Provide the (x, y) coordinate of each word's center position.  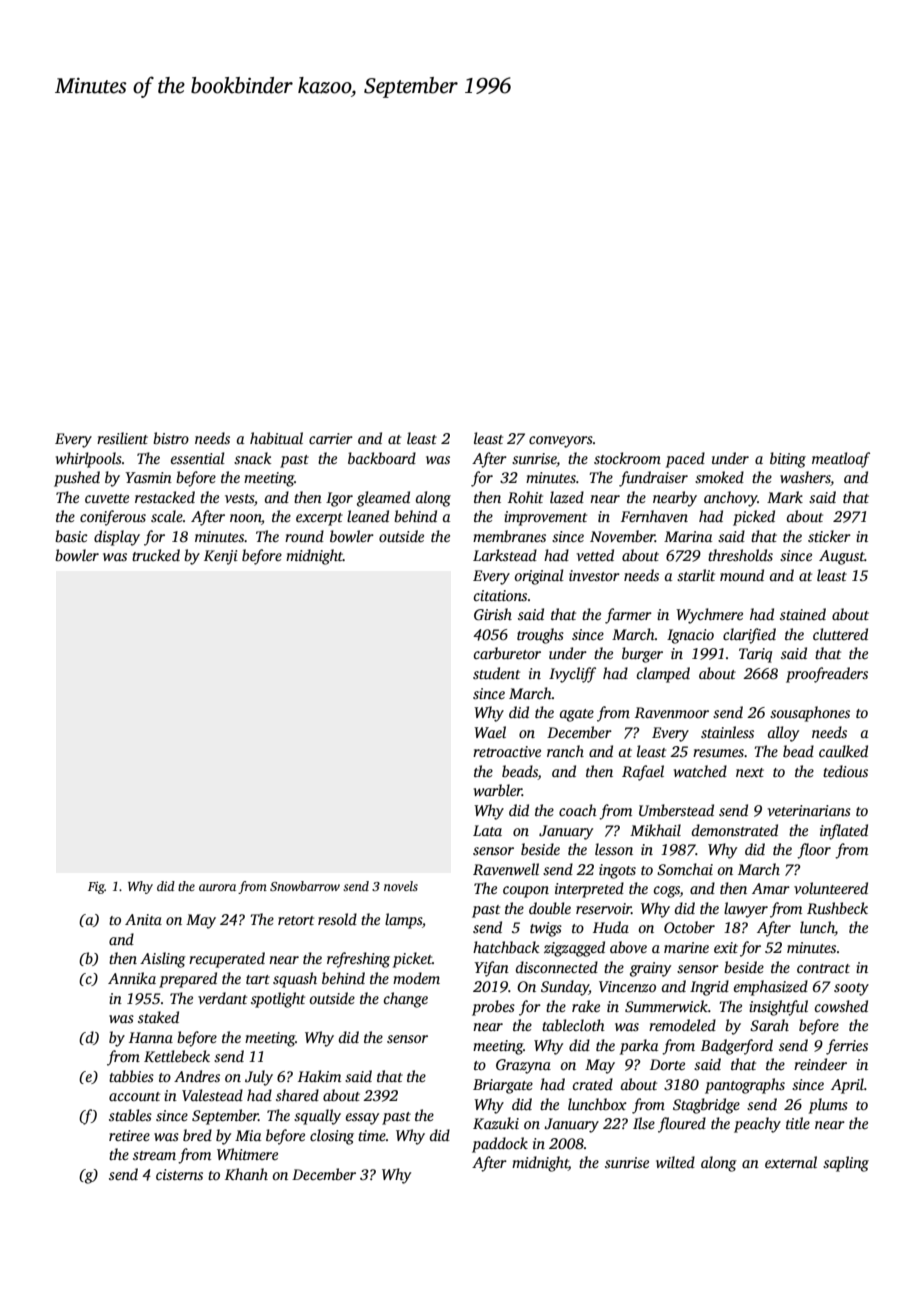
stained (803, 614)
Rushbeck (837, 908)
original (539, 577)
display (117, 538)
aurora (217, 887)
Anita (143, 919)
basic (71, 536)
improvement (545, 518)
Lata (487, 830)
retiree (129, 1135)
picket (412, 960)
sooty (851, 989)
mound (742, 575)
